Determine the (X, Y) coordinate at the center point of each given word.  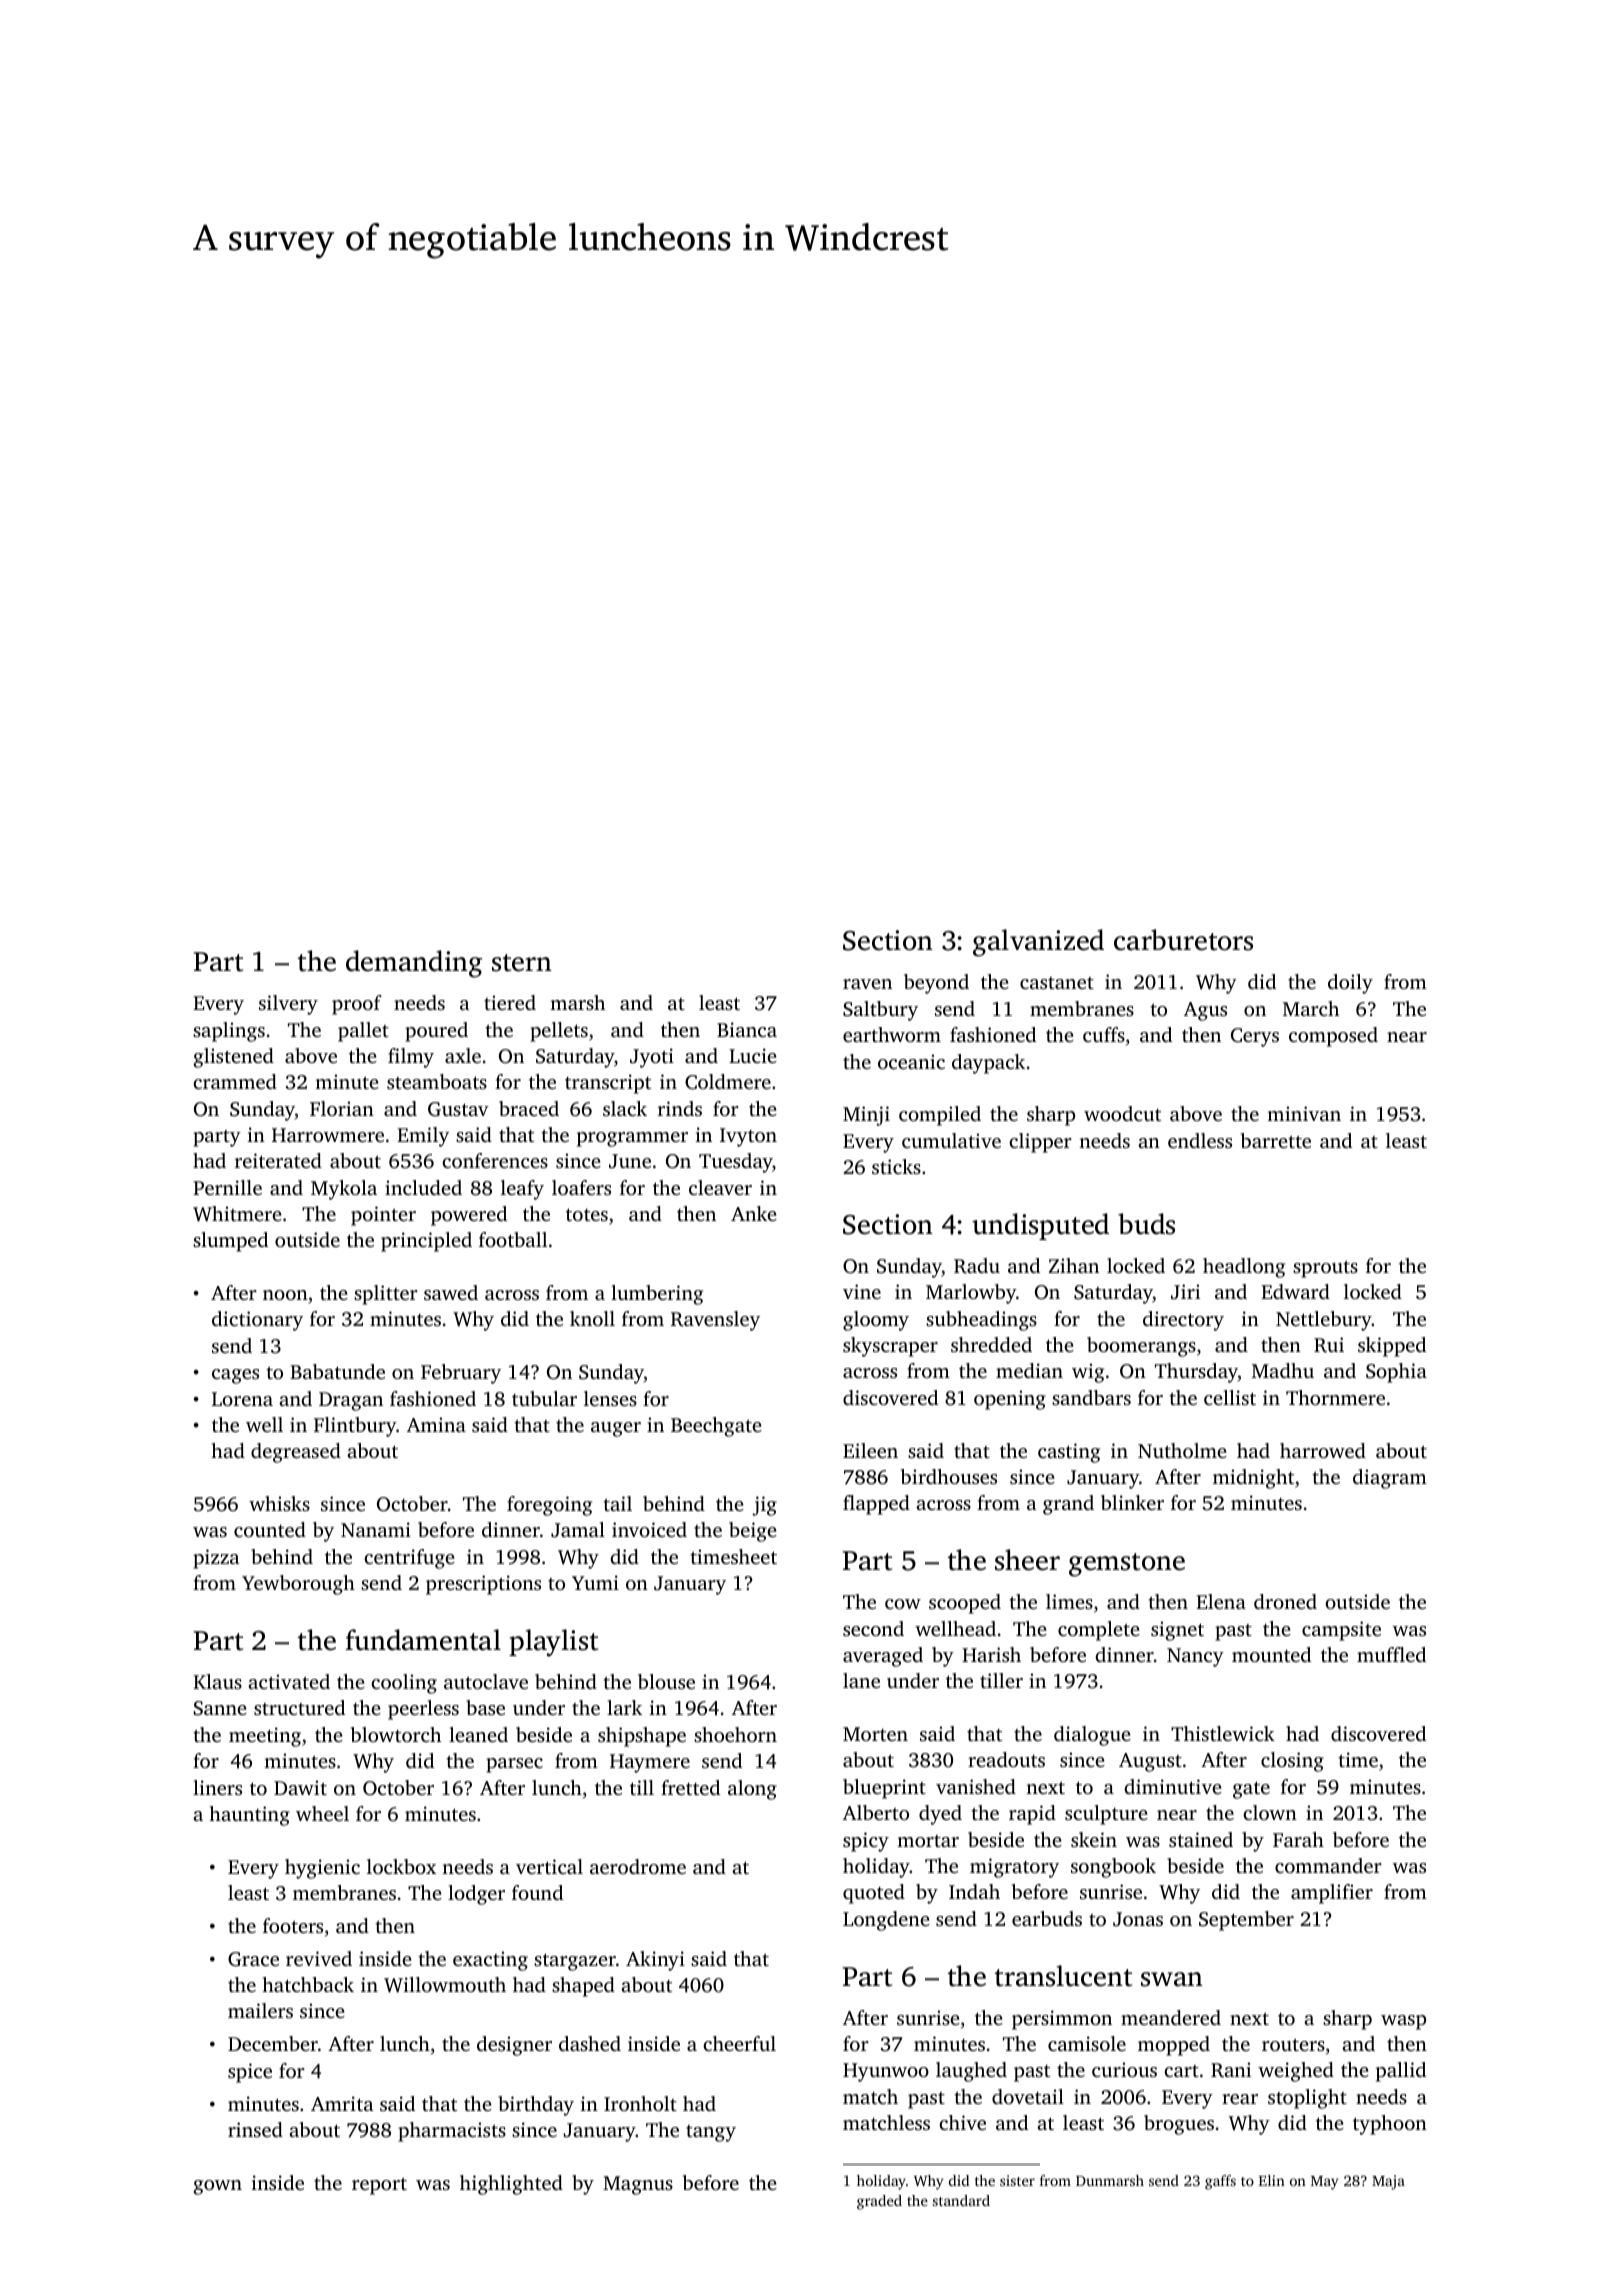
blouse (666, 1681)
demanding (414, 964)
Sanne (220, 1708)
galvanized (1038, 943)
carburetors (1183, 940)
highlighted (511, 2185)
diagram (1390, 1479)
